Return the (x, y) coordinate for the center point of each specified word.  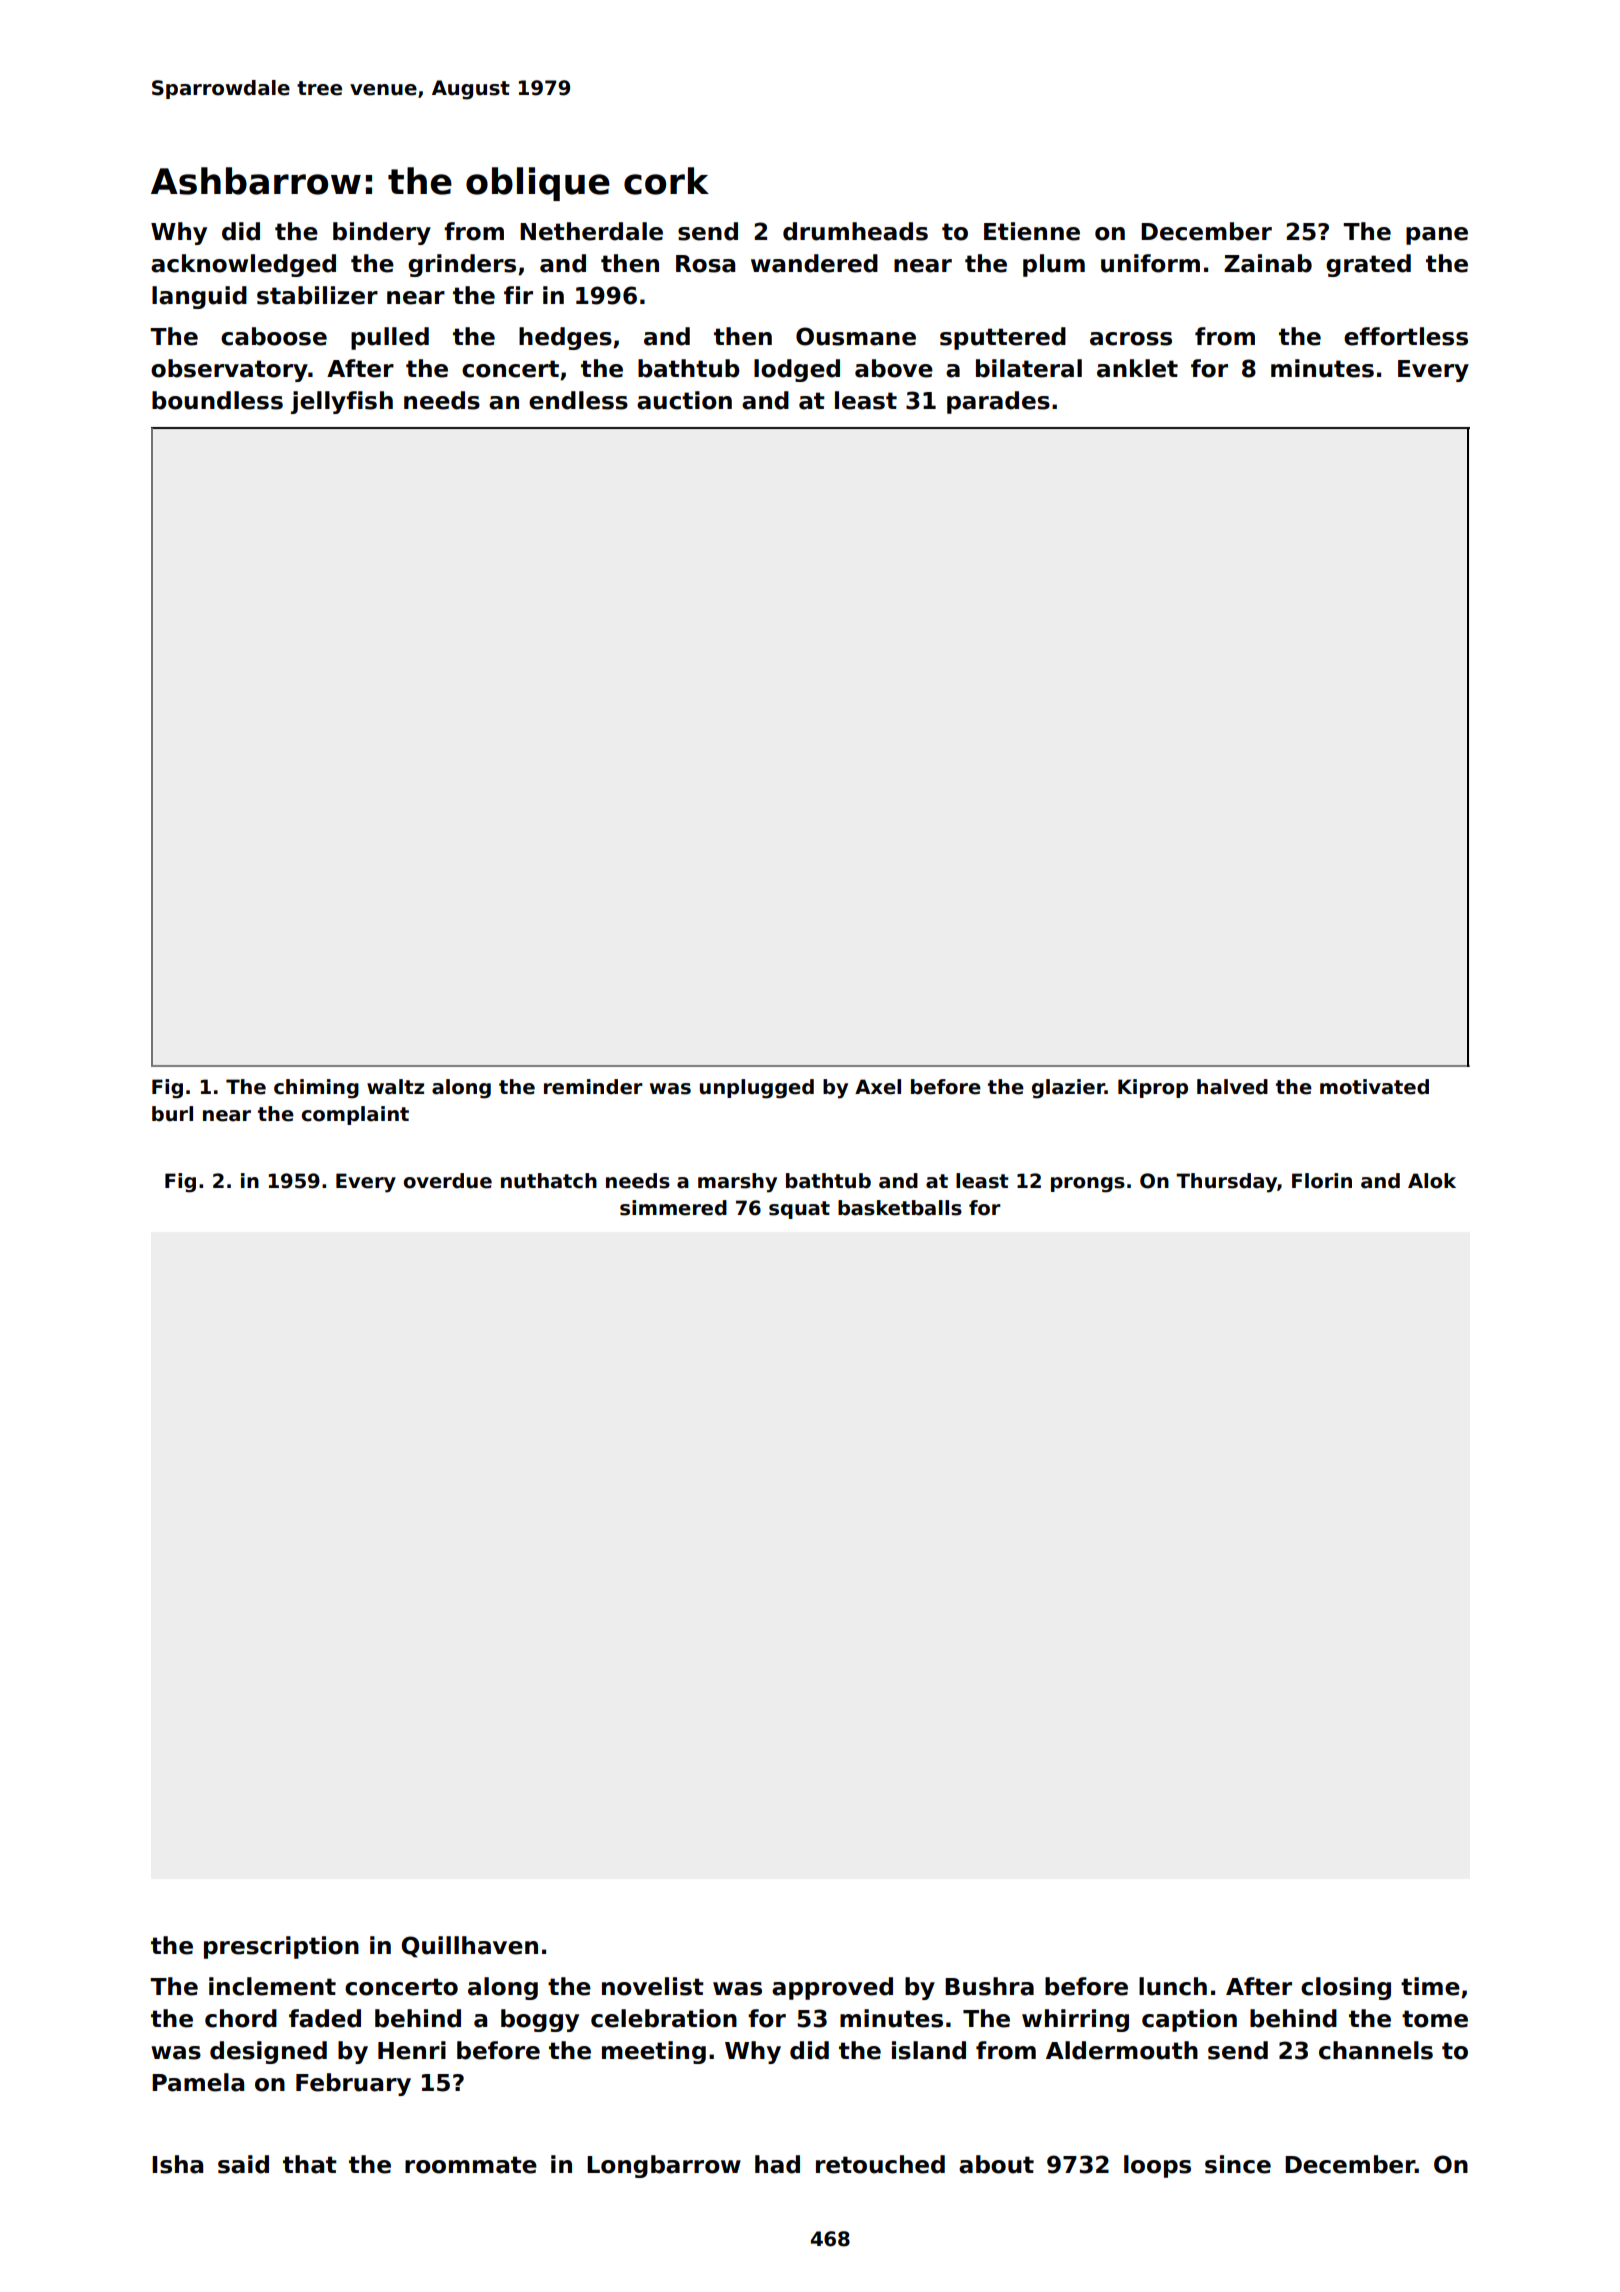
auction (684, 400)
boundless (217, 400)
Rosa (705, 264)
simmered (673, 1208)
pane (1437, 236)
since (1238, 2164)
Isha (177, 2164)
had (777, 2164)
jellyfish (342, 402)
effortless (1406, 336)
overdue (447, 1181)
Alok (1432, 1181)
